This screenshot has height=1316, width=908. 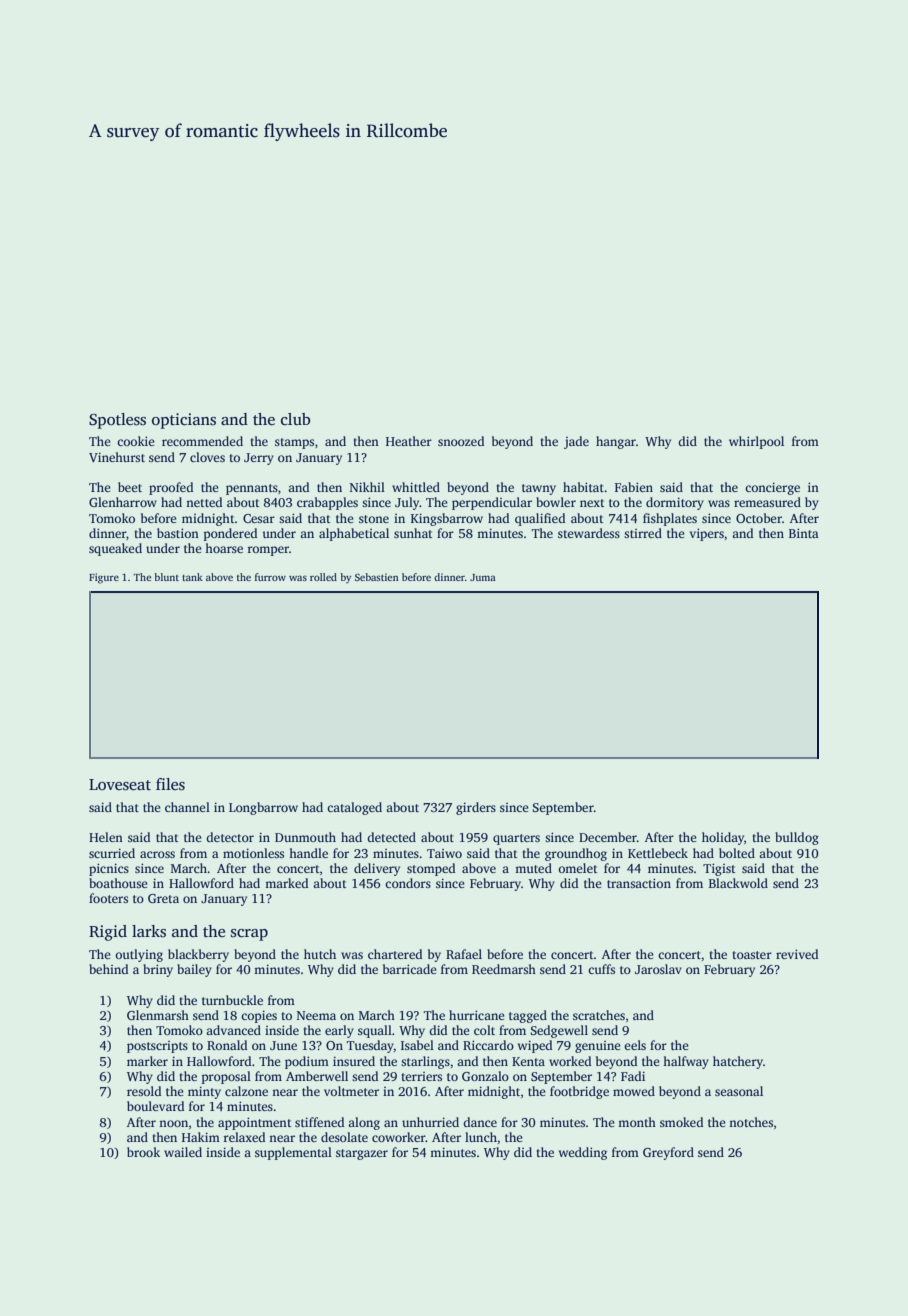 What do you see at coordinates (756, 442) in the screenshot?
I see `whirlpool` at bounding box center [756, 442].
